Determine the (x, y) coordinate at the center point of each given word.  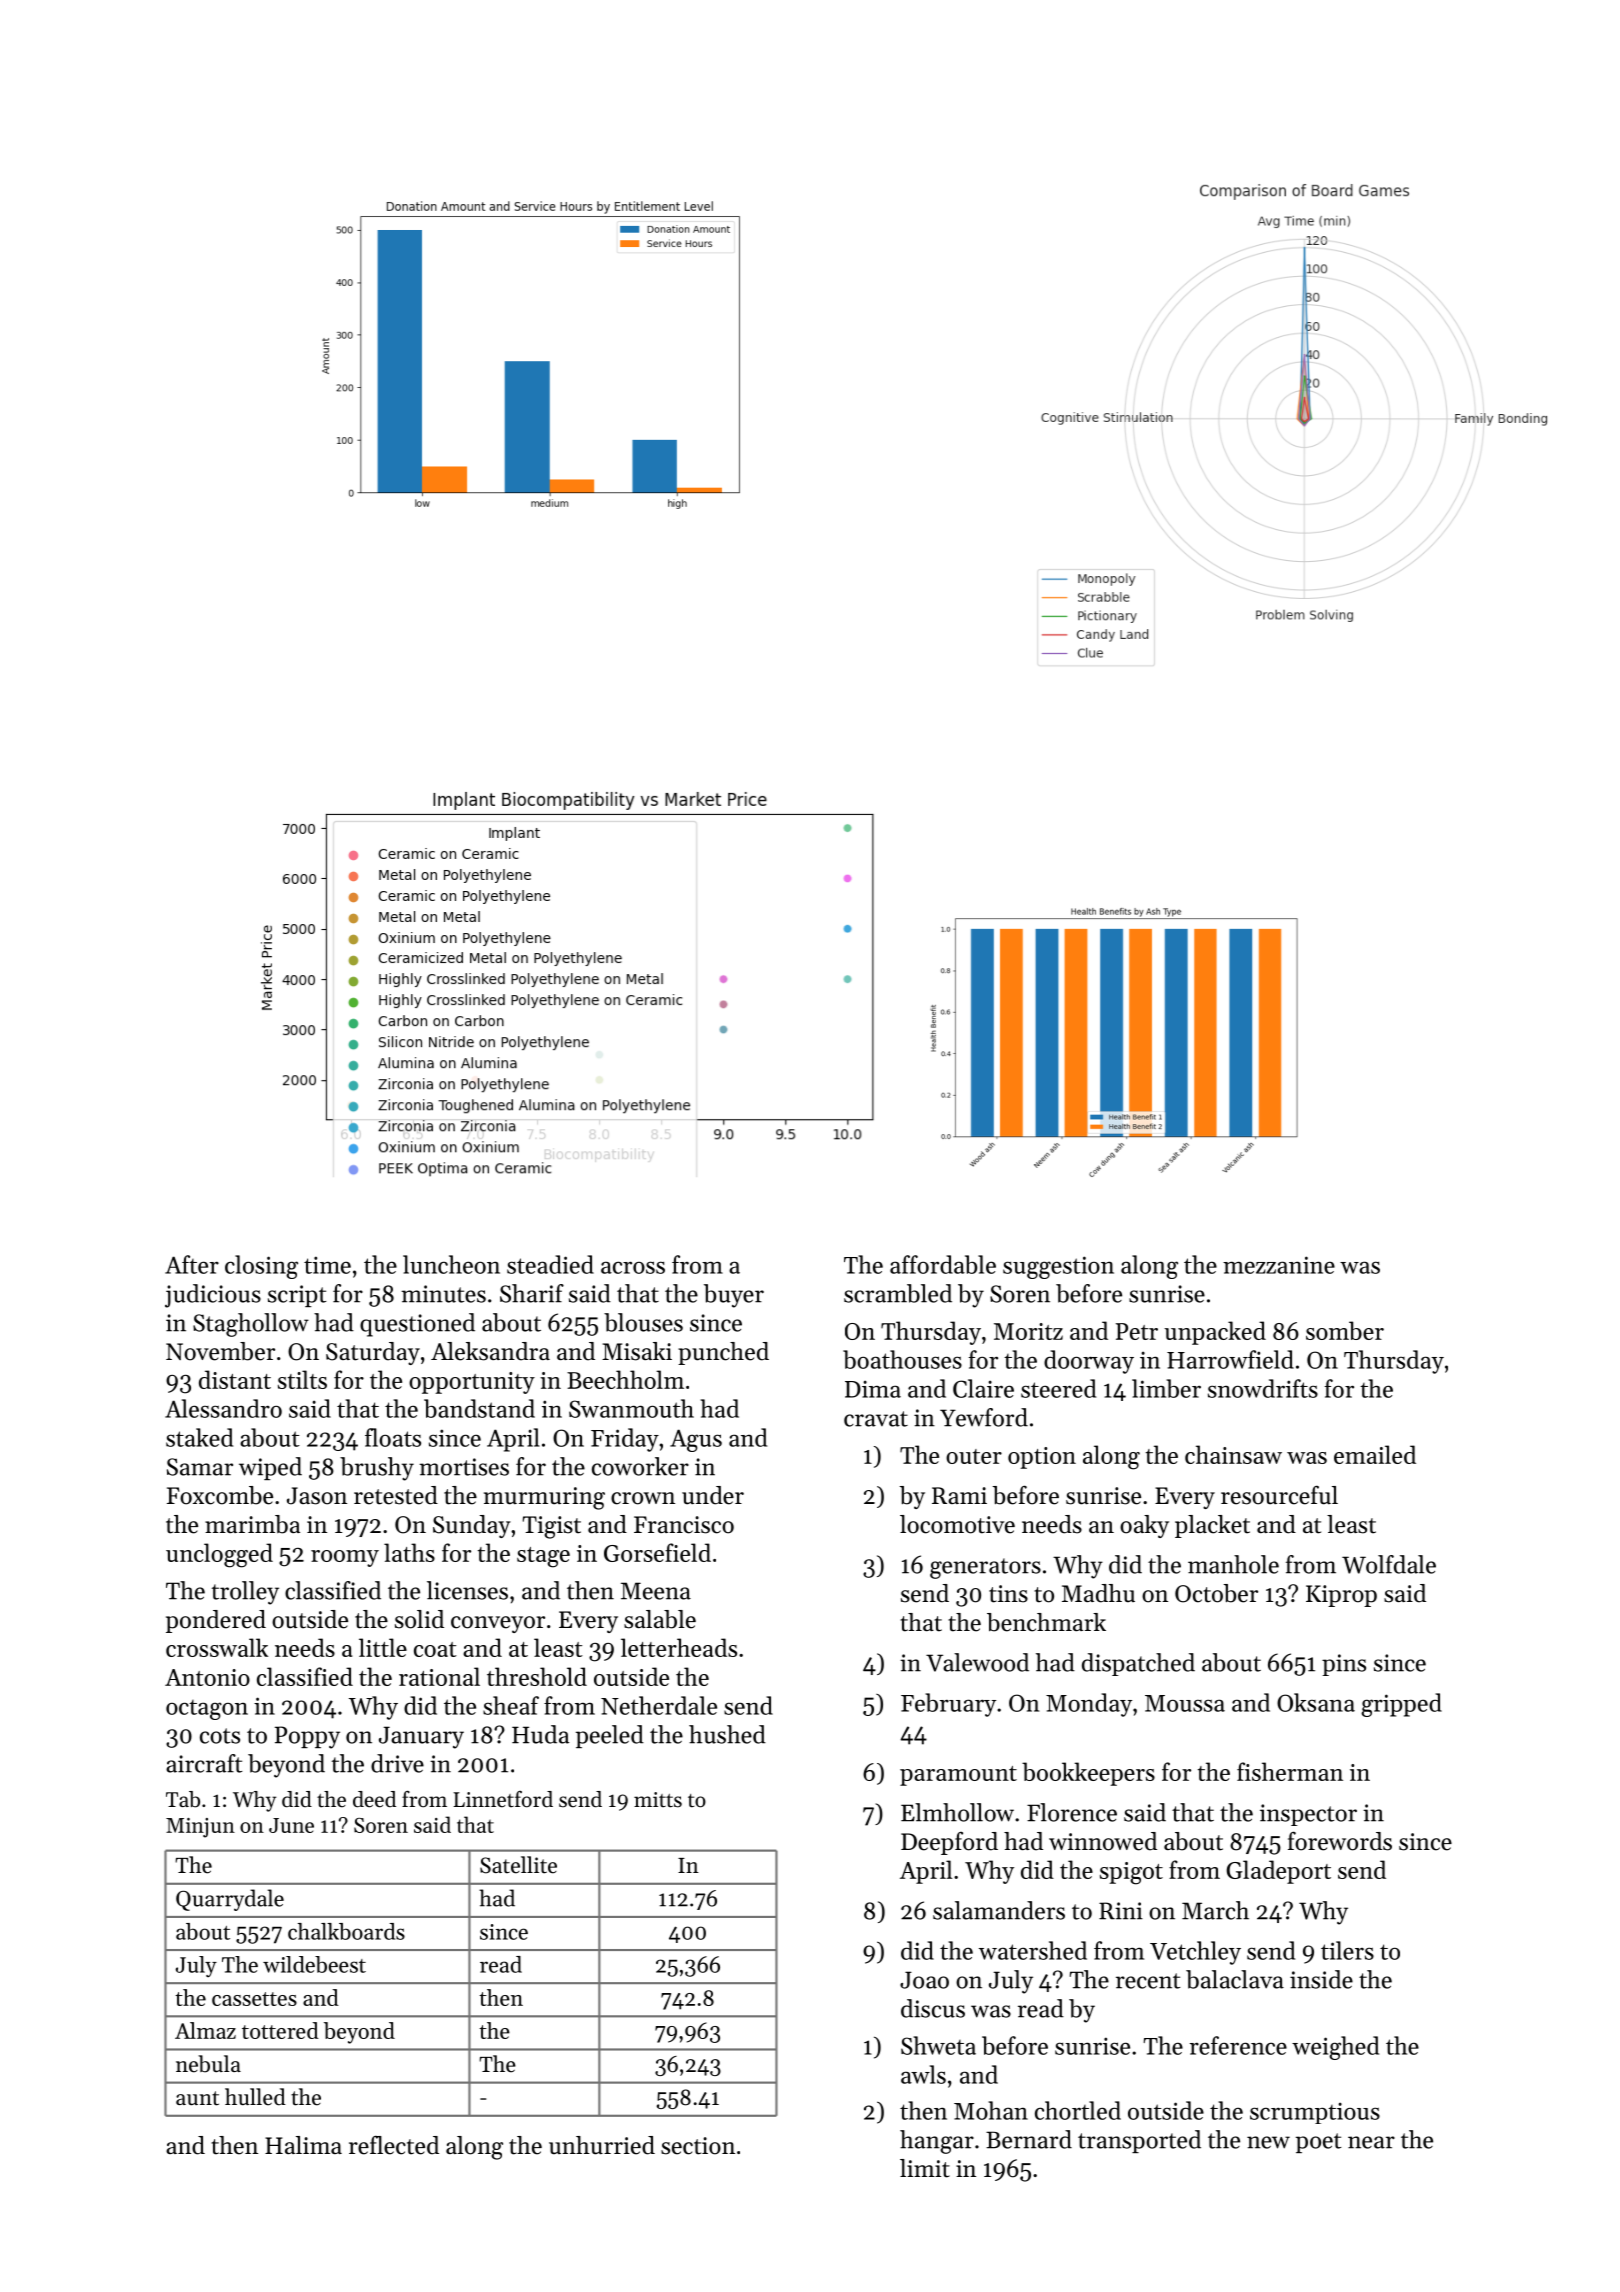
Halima (303, 2145)
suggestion (1058, 1267)
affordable (943, 1264)
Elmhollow (957, 1812)
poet (1318, 2143)
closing (261, 1267)
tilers (1347, 1950)
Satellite (518, 1865)
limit (925, 2168)
